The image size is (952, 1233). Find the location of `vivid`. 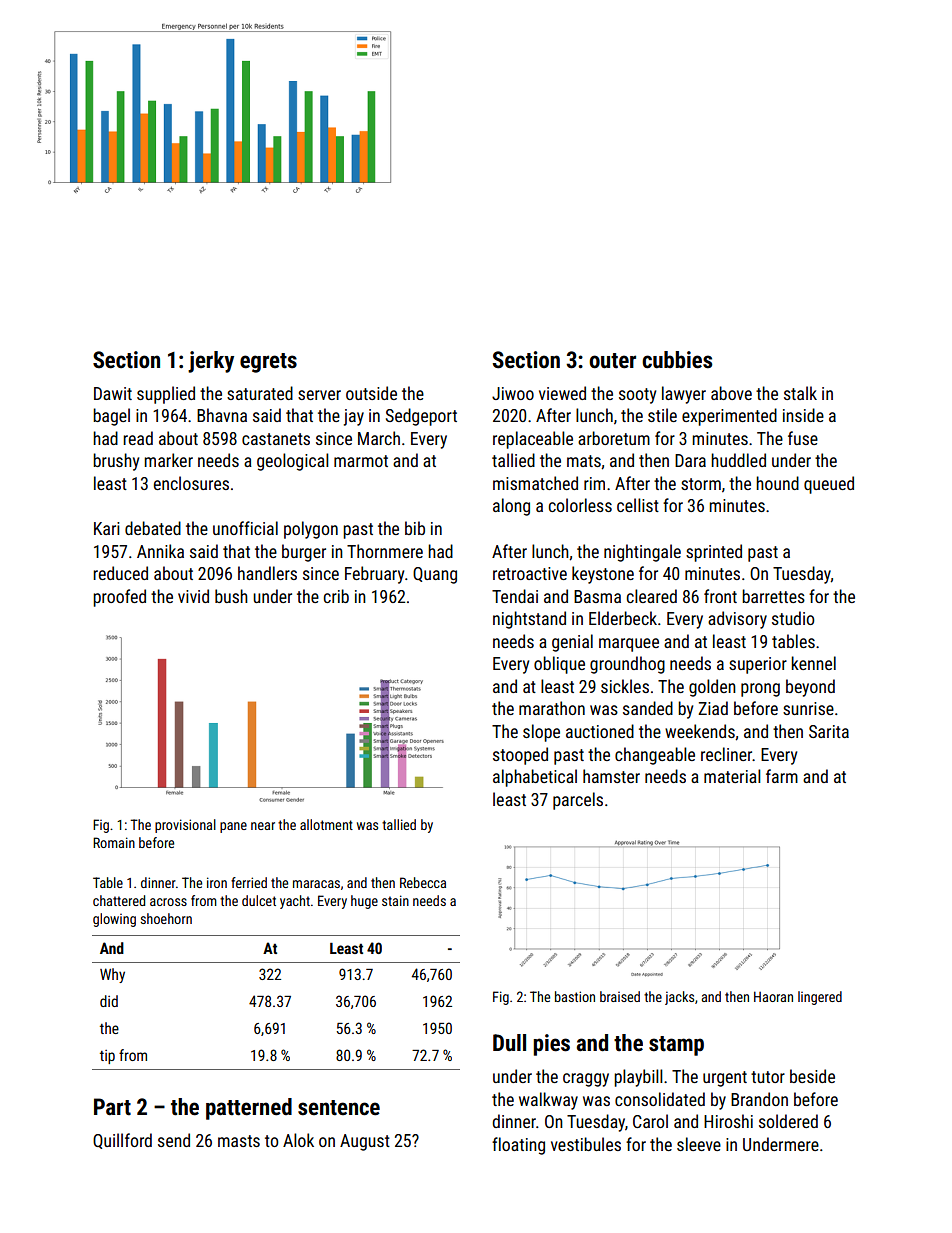

vivid is located at coordinates (193, 596).
